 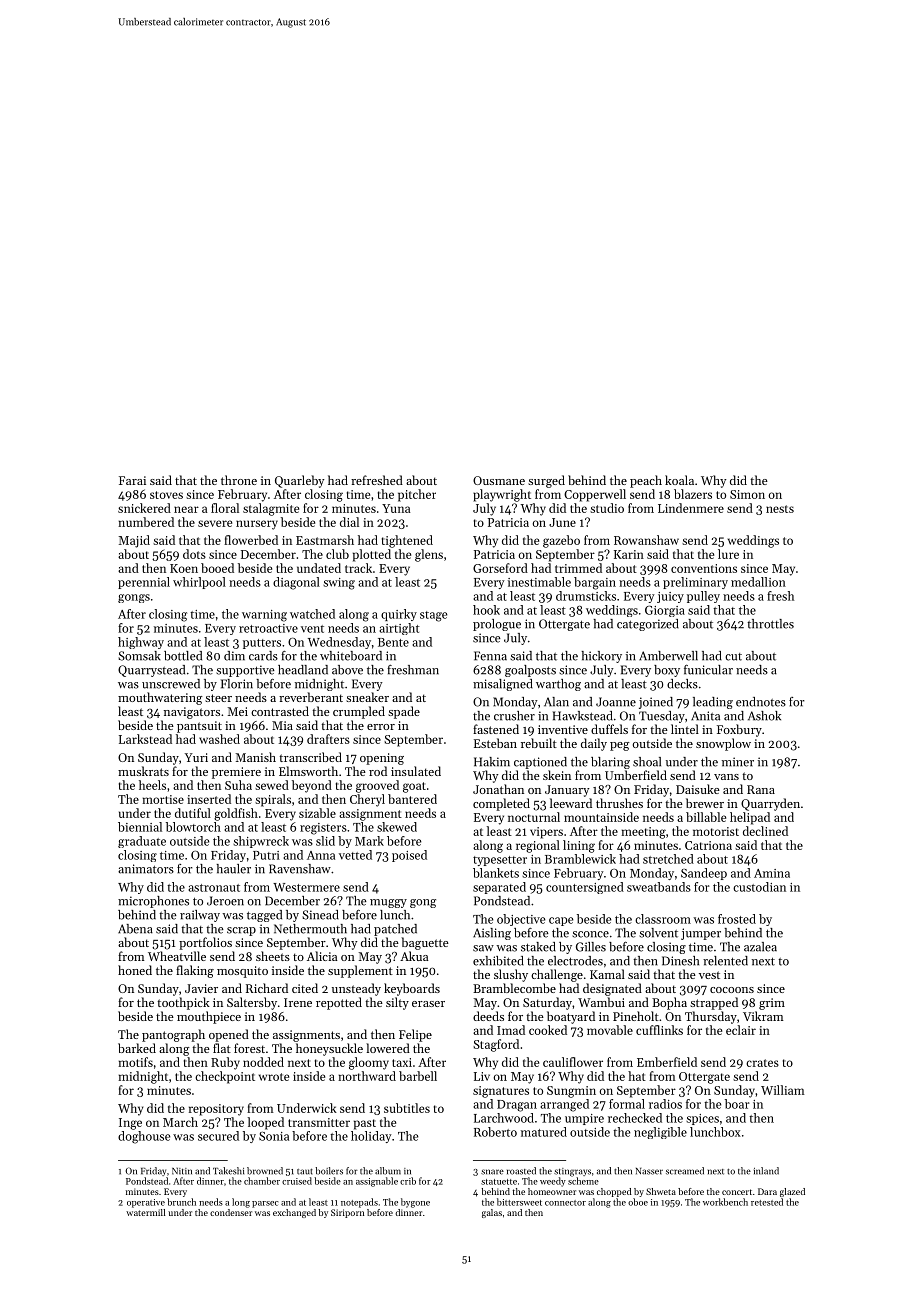 I want to click on Simon, so click(x=747, y=494).
